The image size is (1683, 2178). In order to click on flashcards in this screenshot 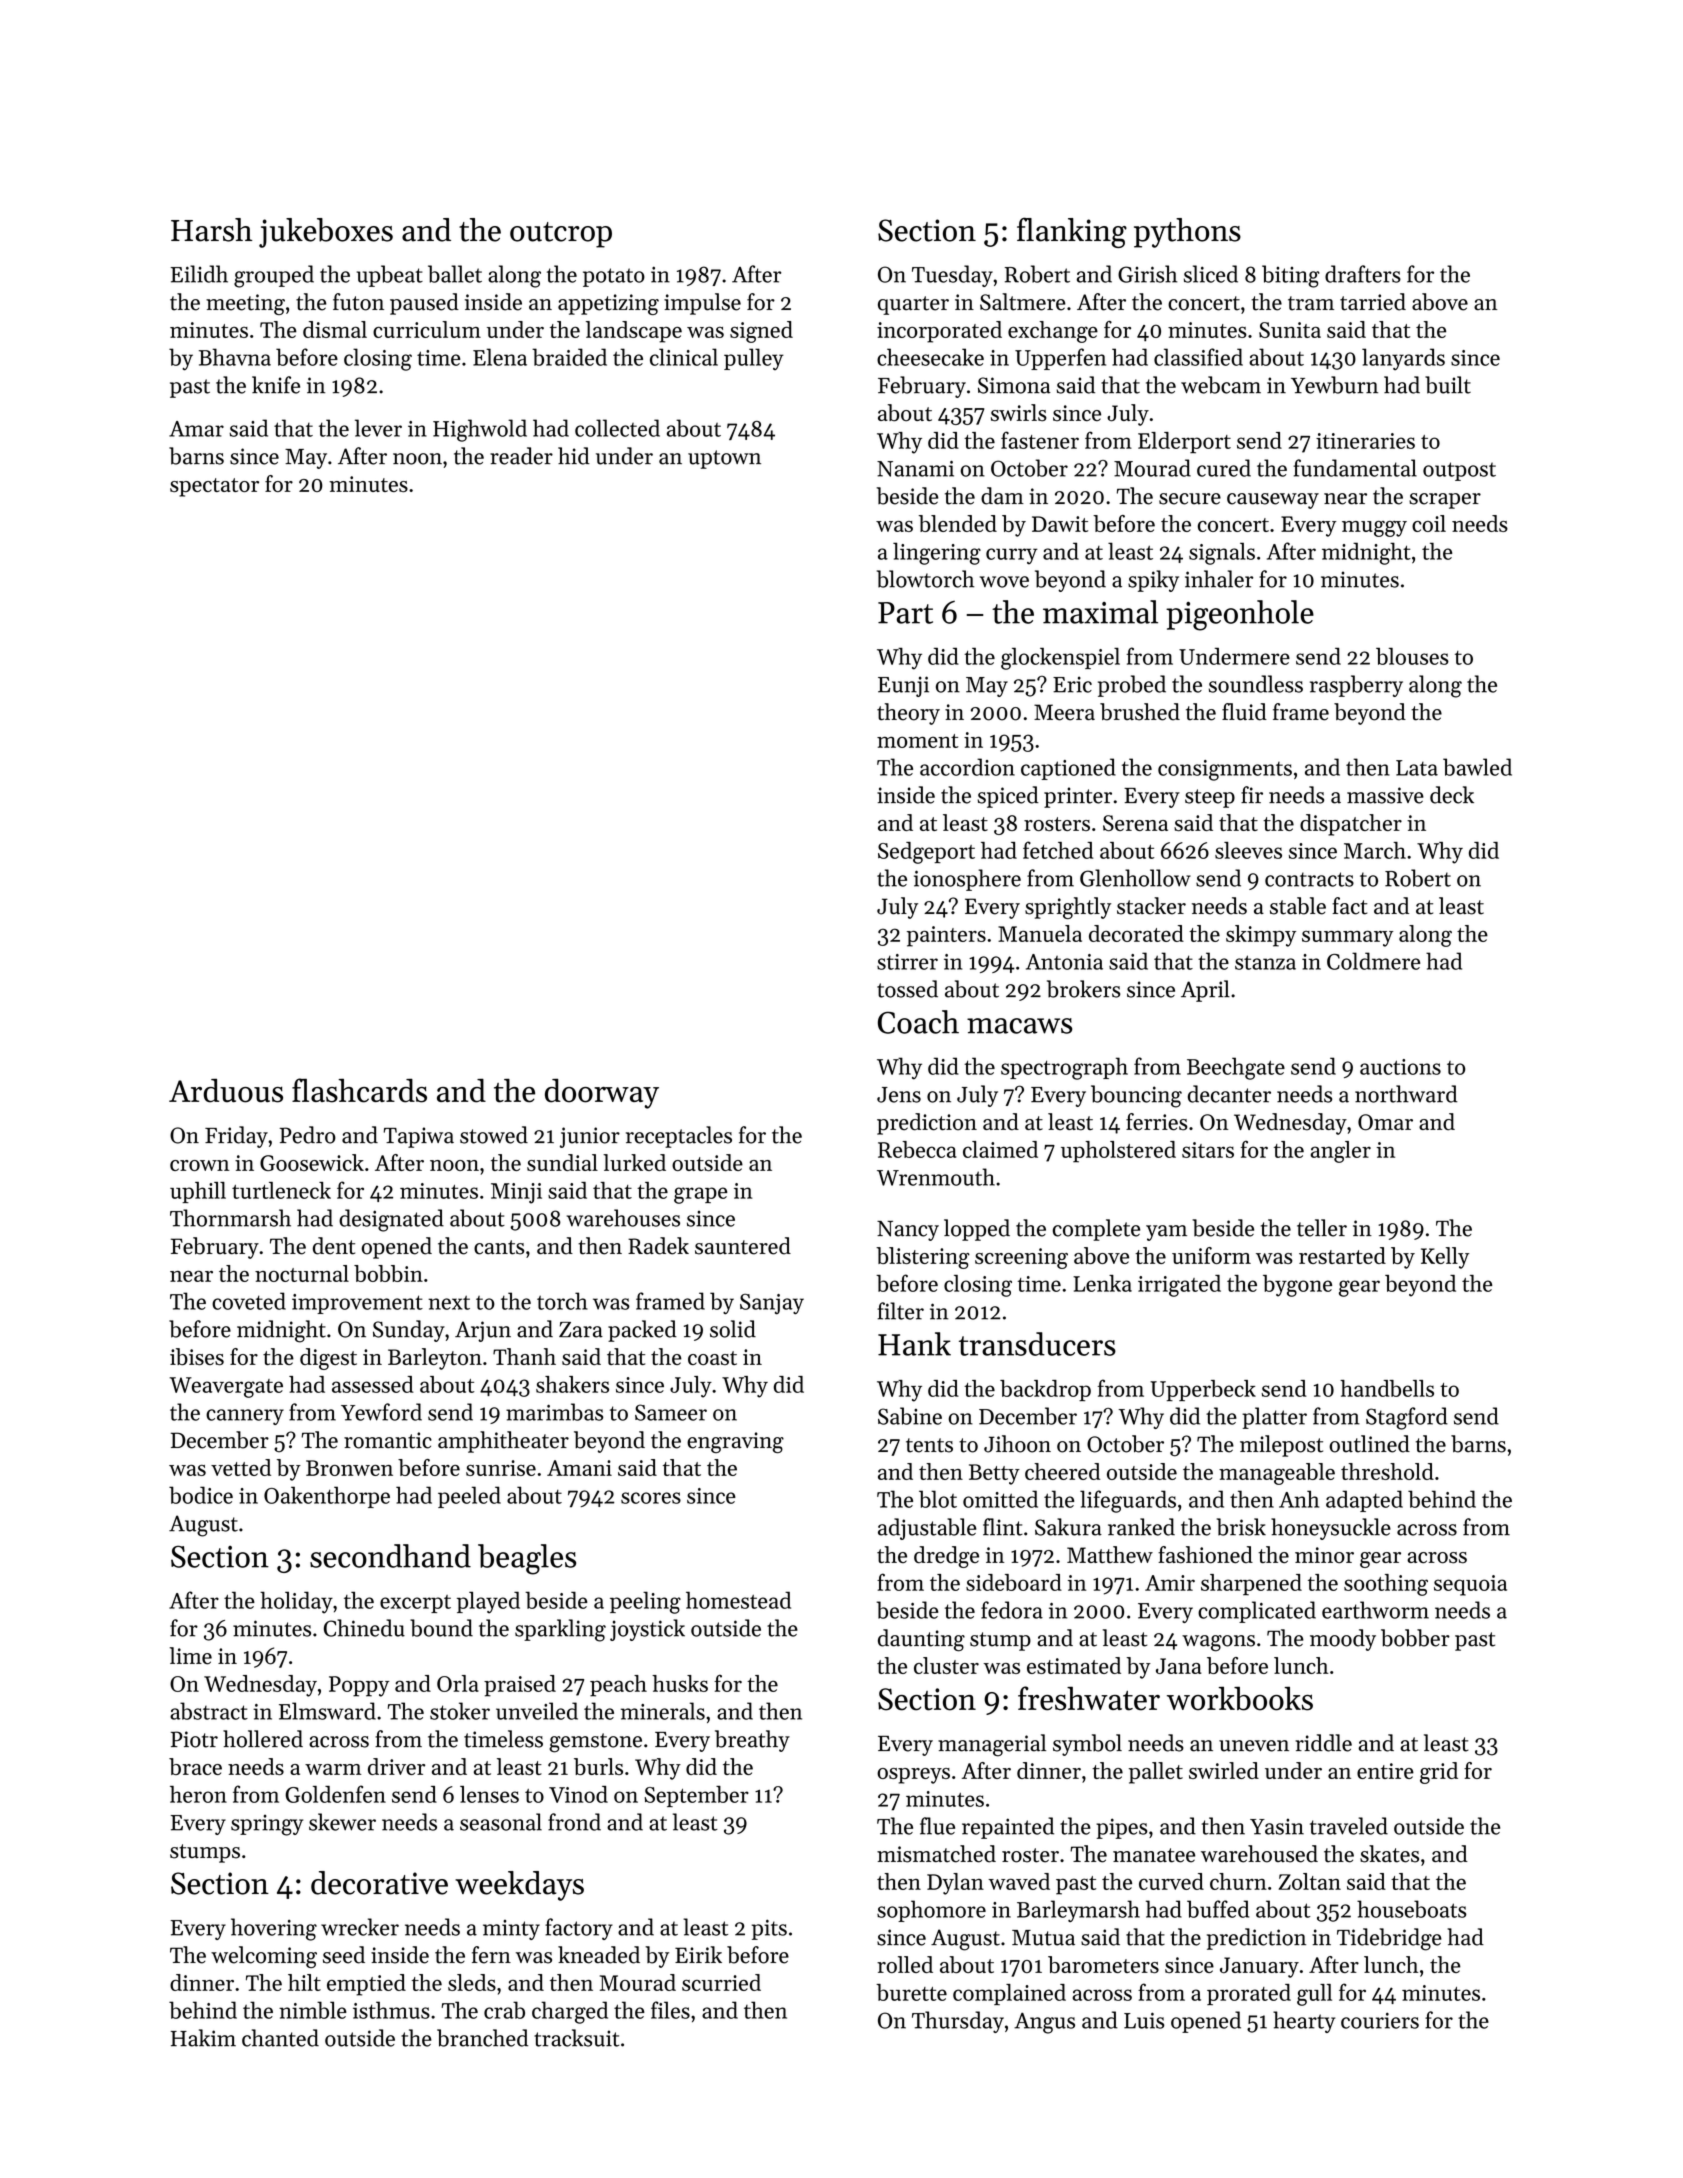, I will do `click(359, 1090)`.
